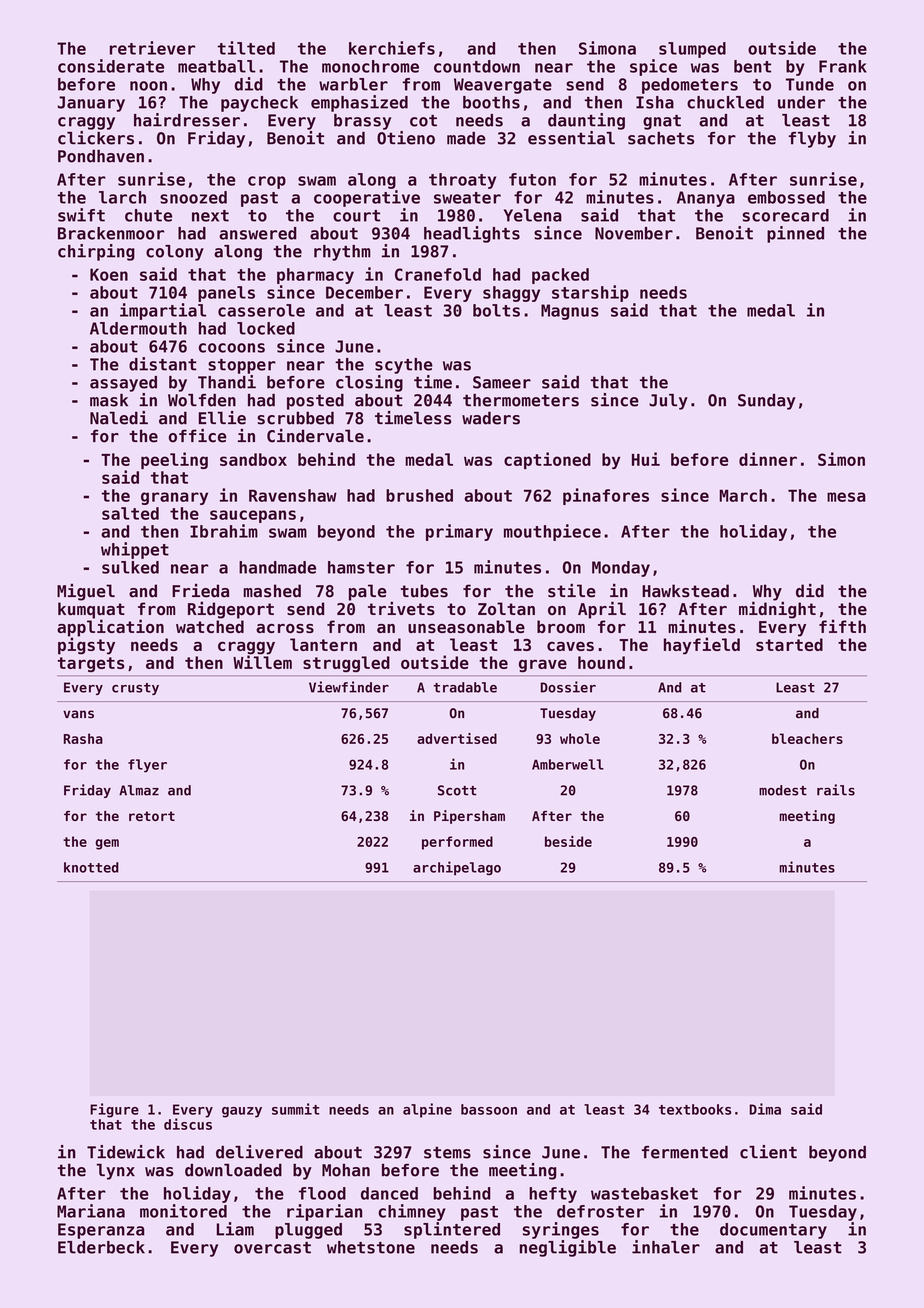 This screenshot has width=924, height=1308. I want to click on swift, so click(81, 215).
